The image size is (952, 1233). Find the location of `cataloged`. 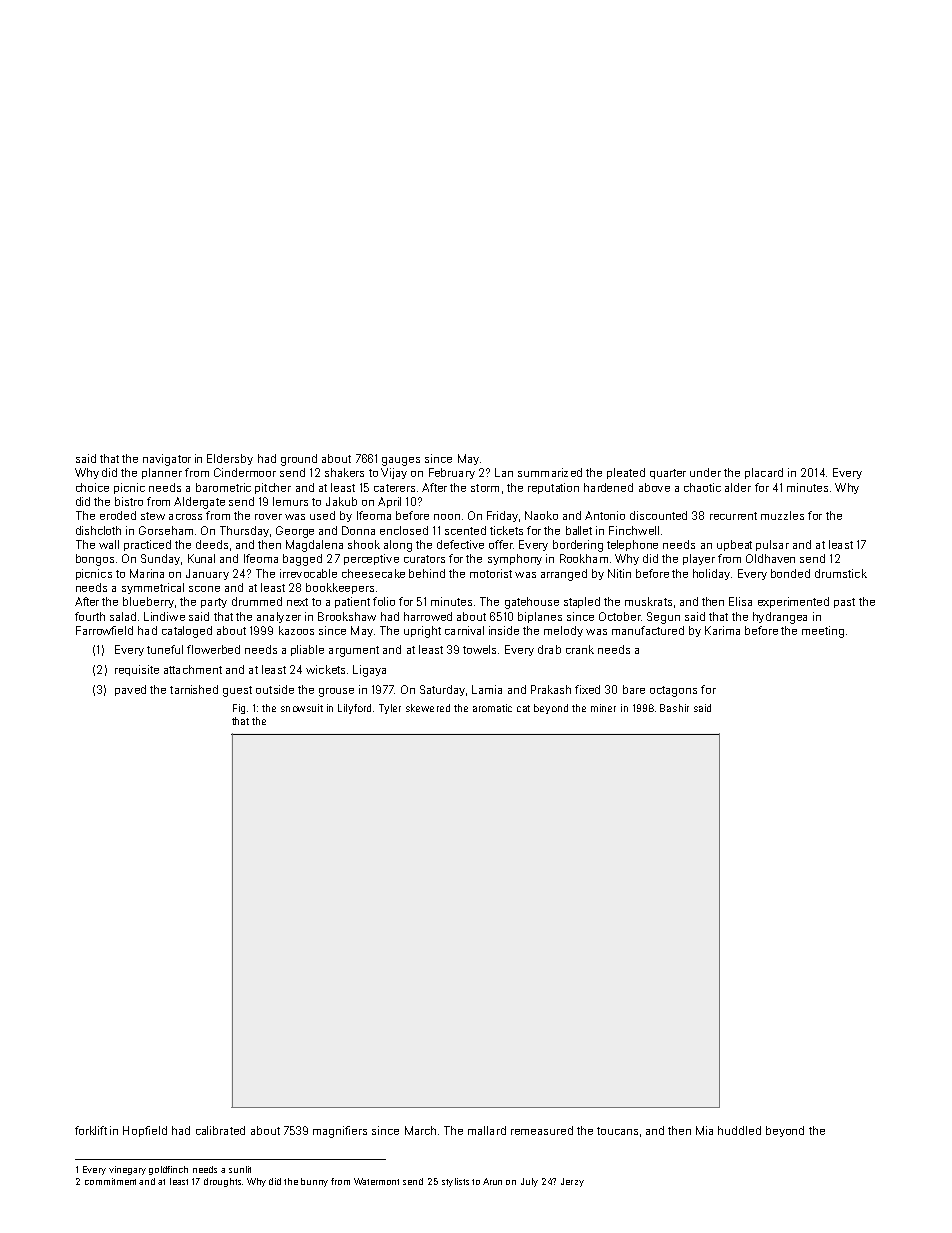

cataloged is located at coordinates (187, 632).
